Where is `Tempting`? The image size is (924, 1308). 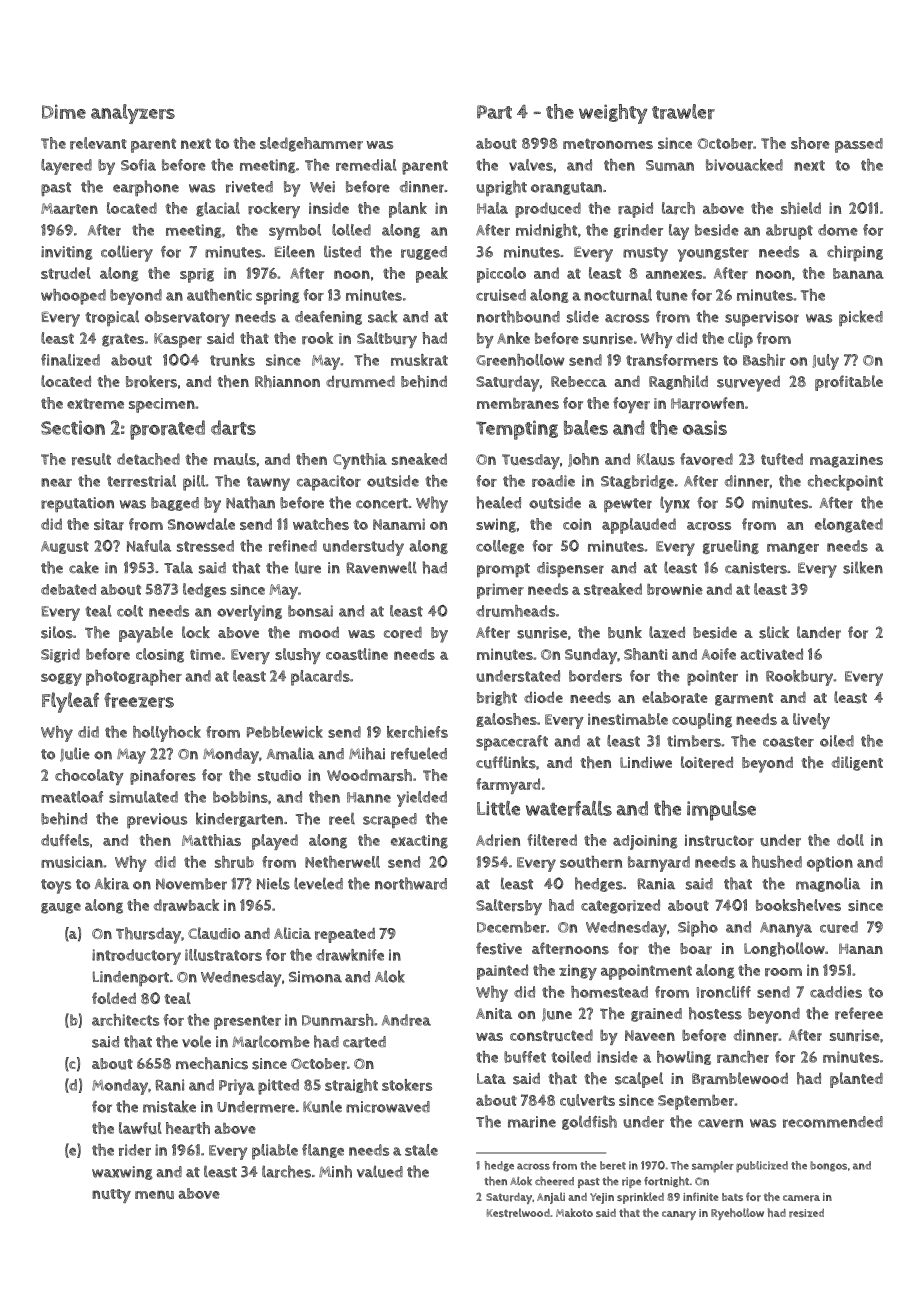 Tempting is located at coordinates (517, 430).
